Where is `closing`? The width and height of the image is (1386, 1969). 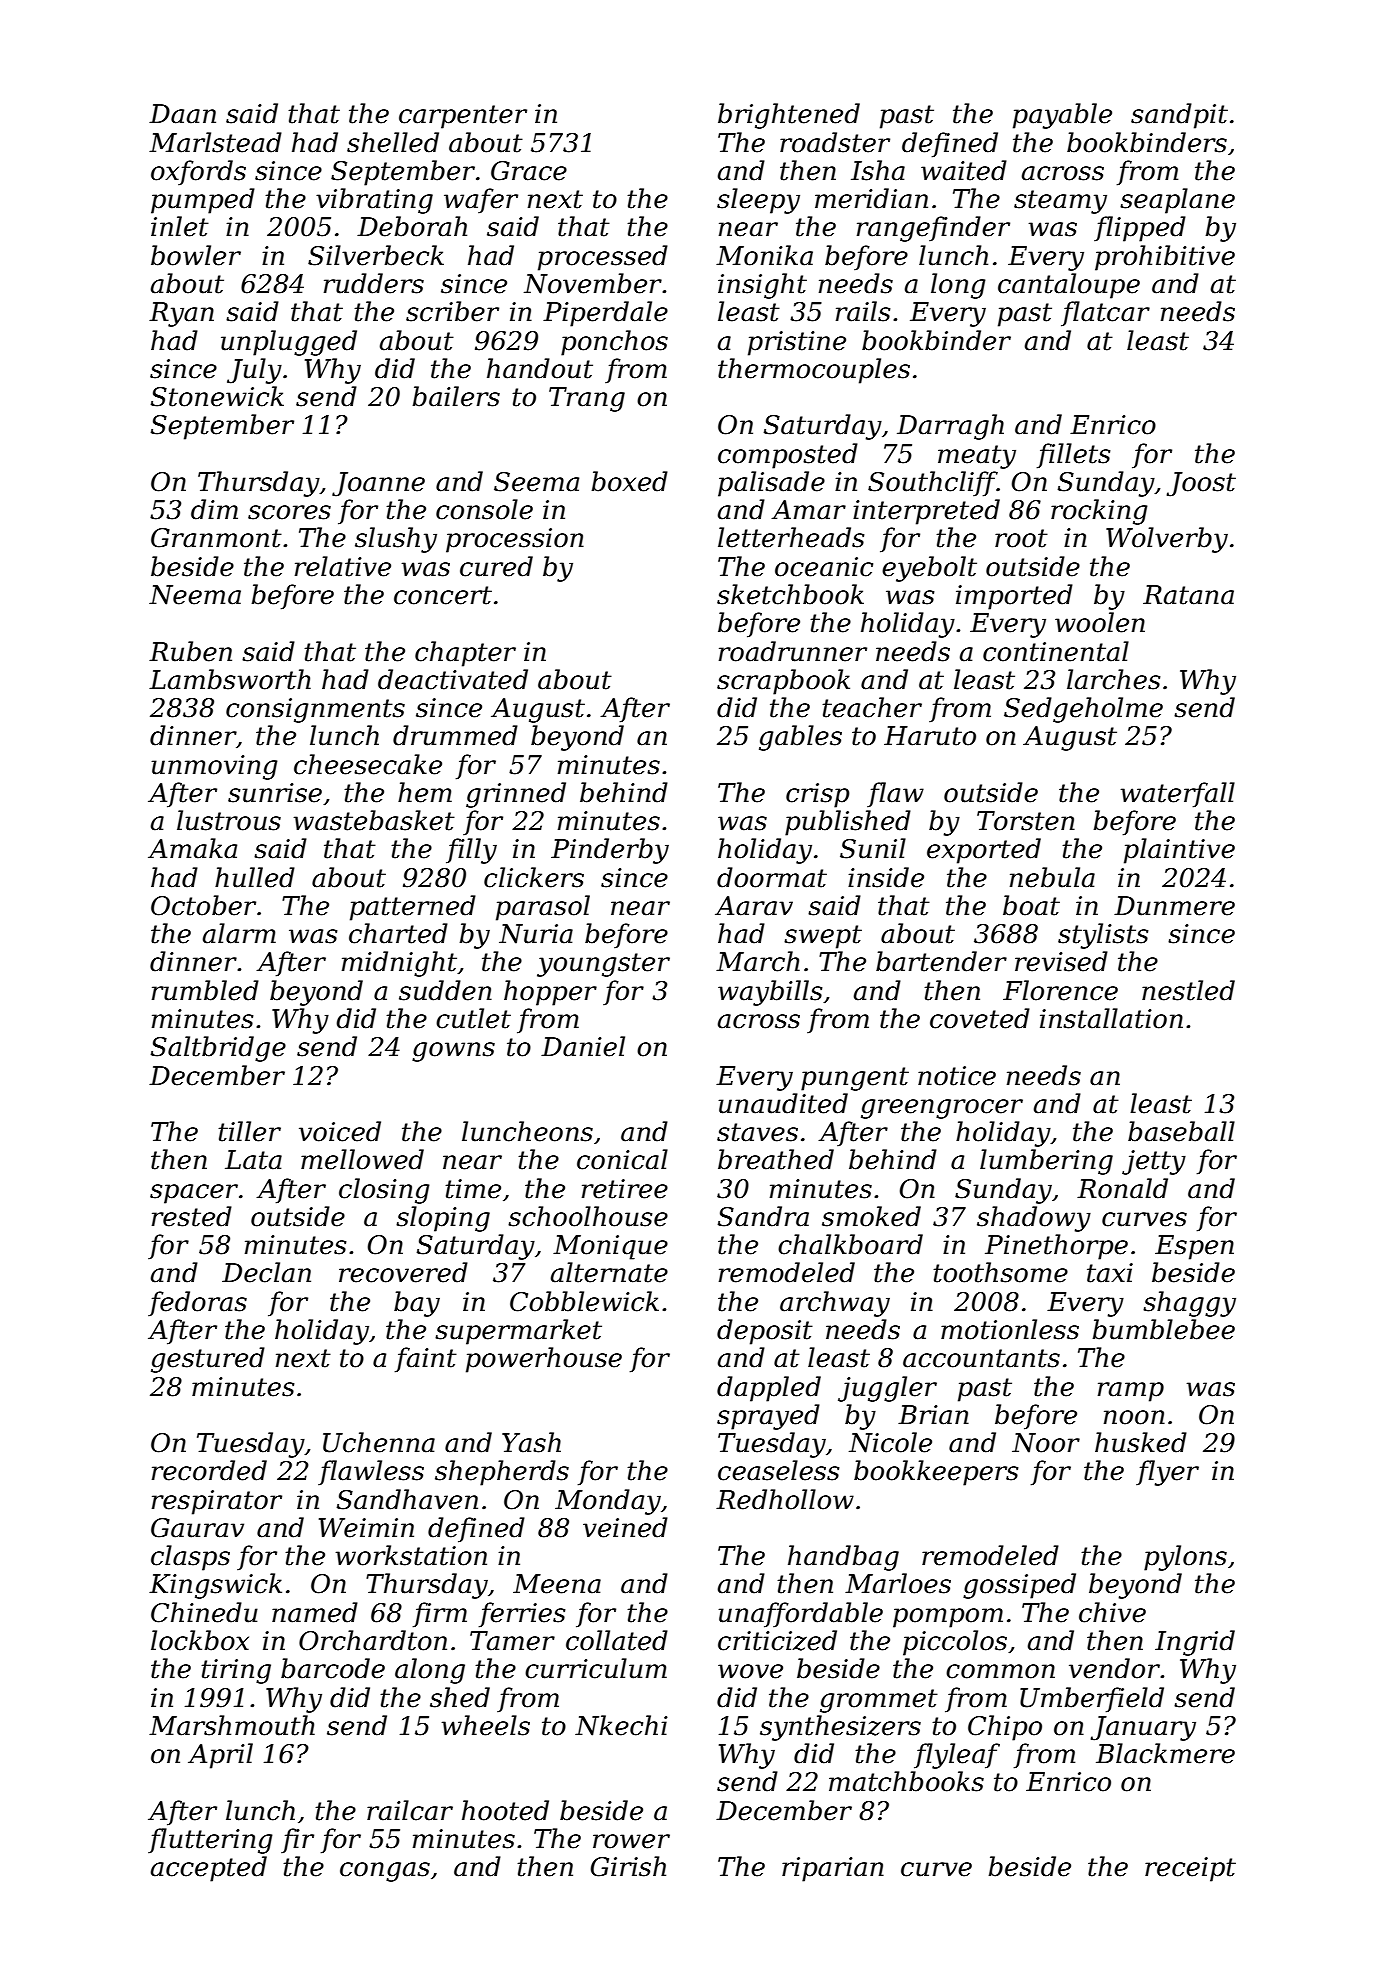 closing is located at coordinates (384, 1191).
